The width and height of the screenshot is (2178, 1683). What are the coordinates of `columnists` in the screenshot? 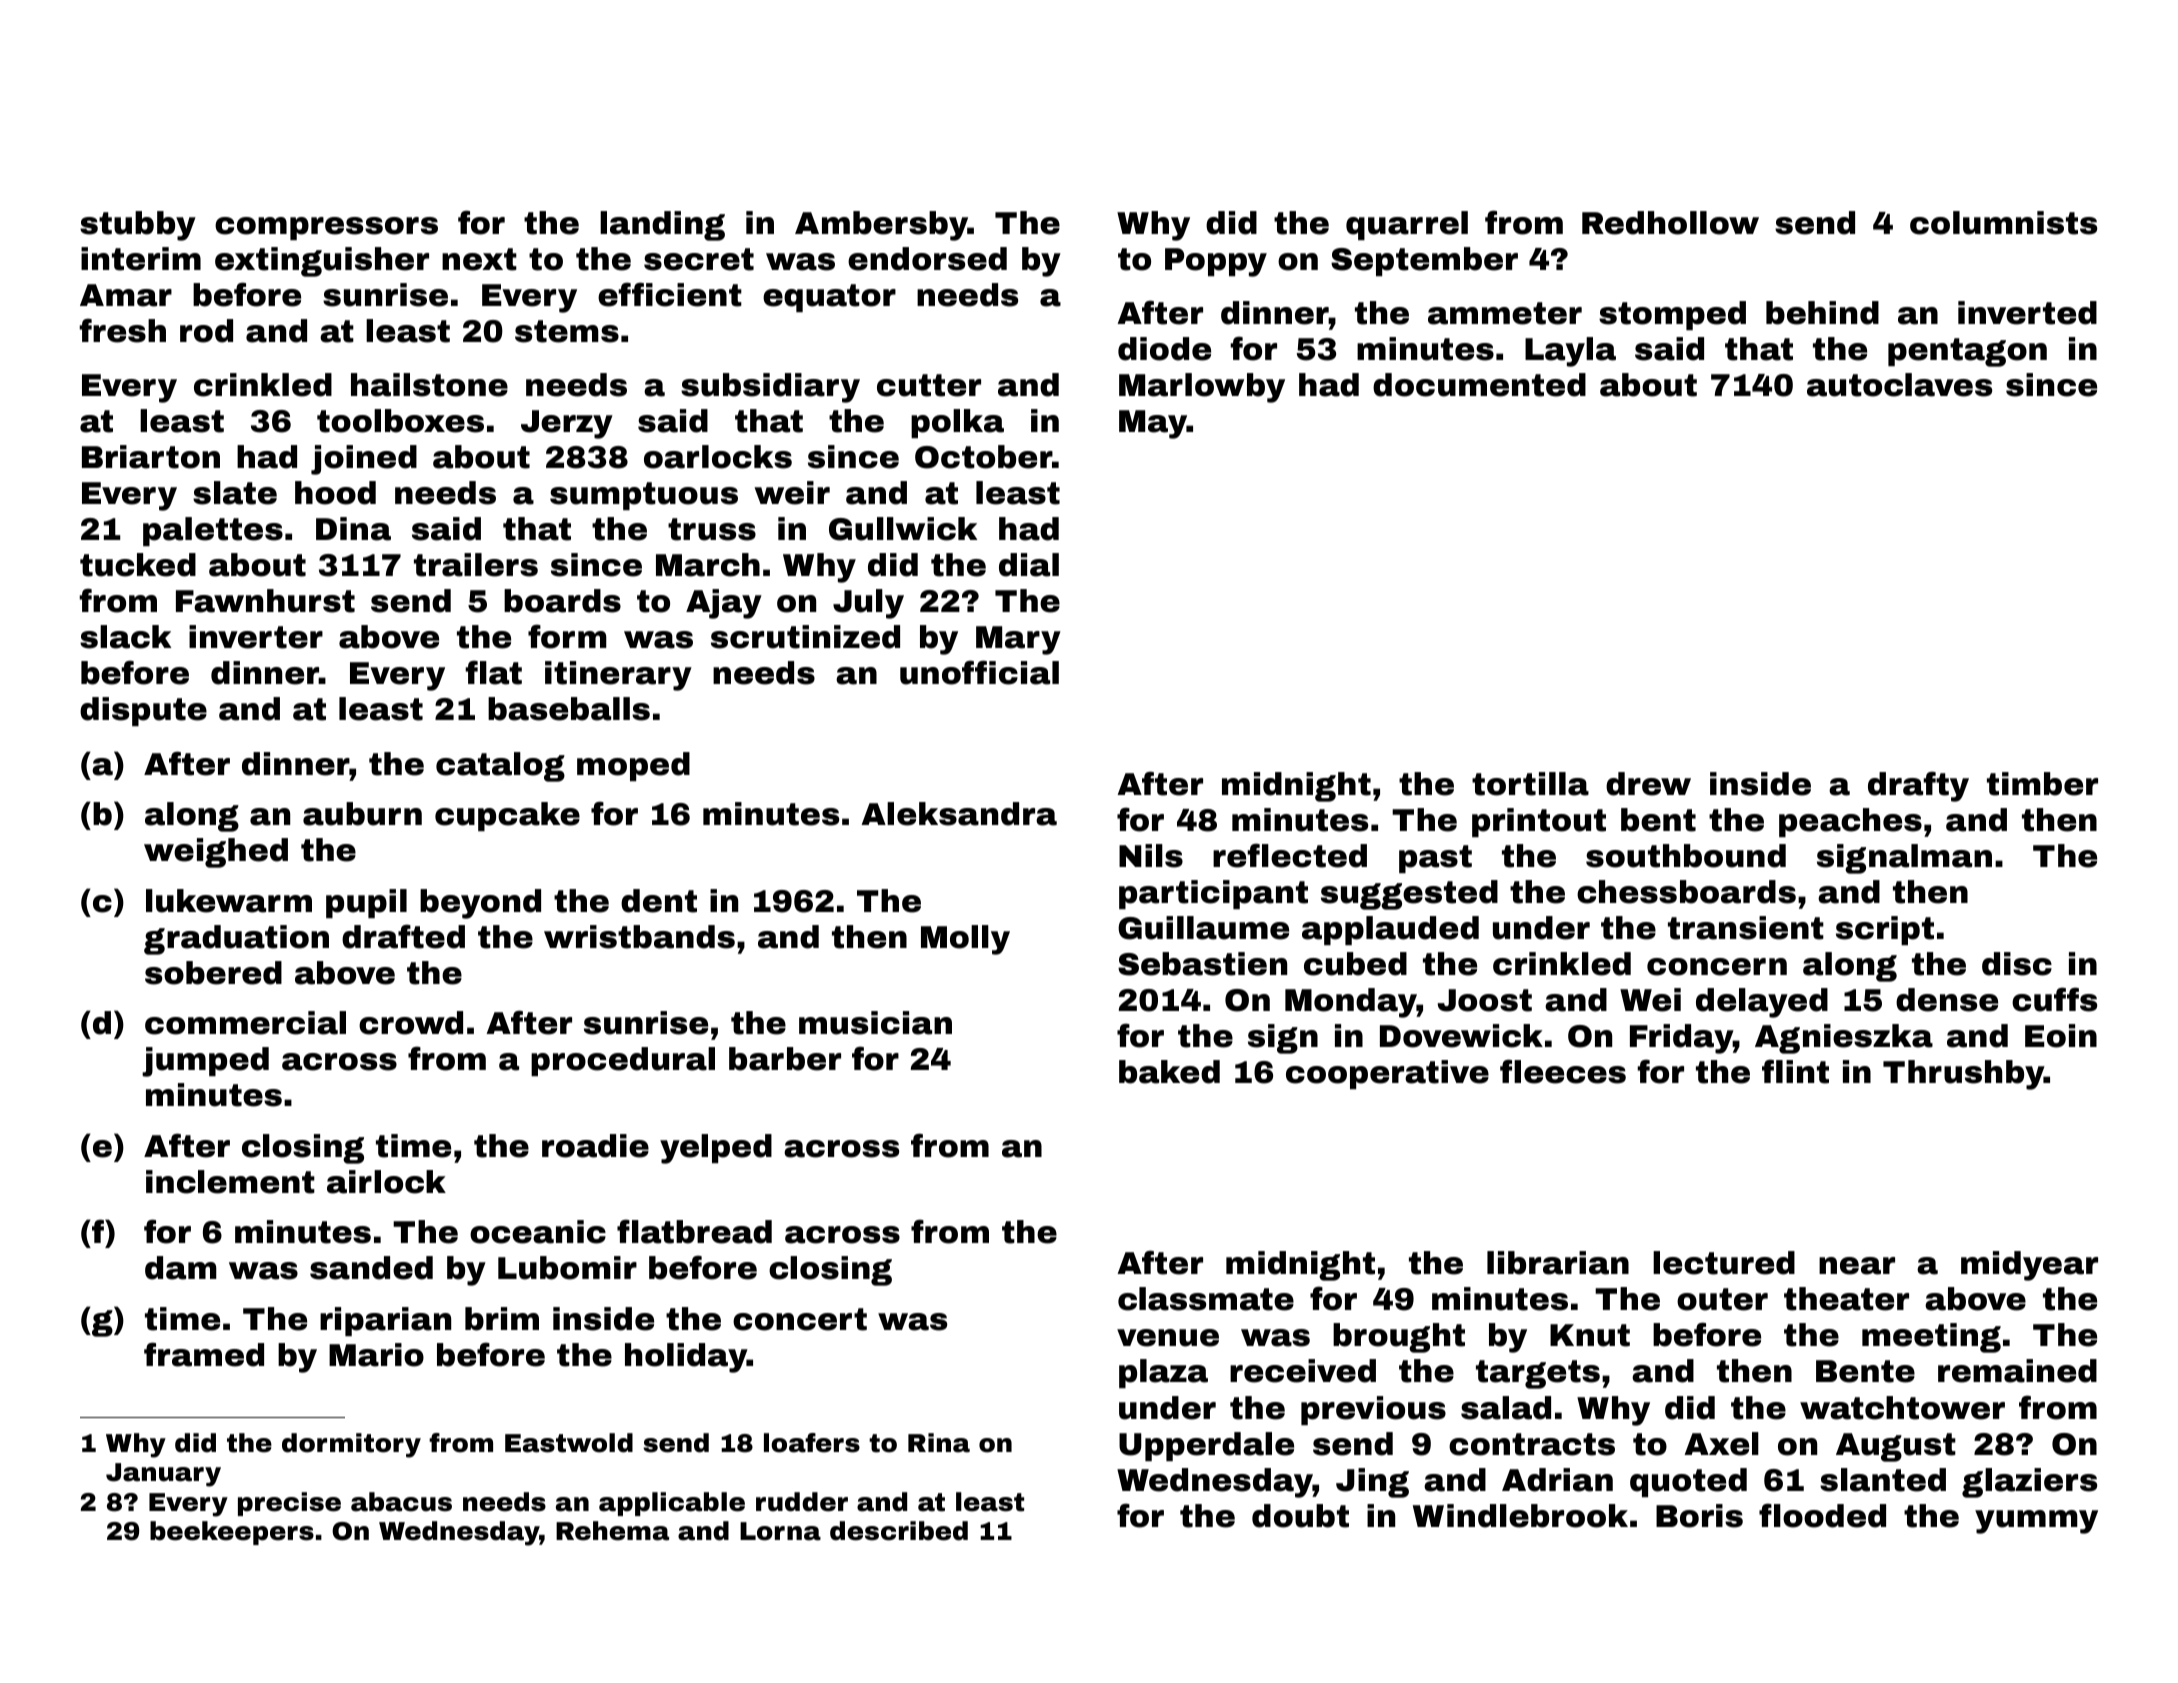 It's located at (2003, 223).
